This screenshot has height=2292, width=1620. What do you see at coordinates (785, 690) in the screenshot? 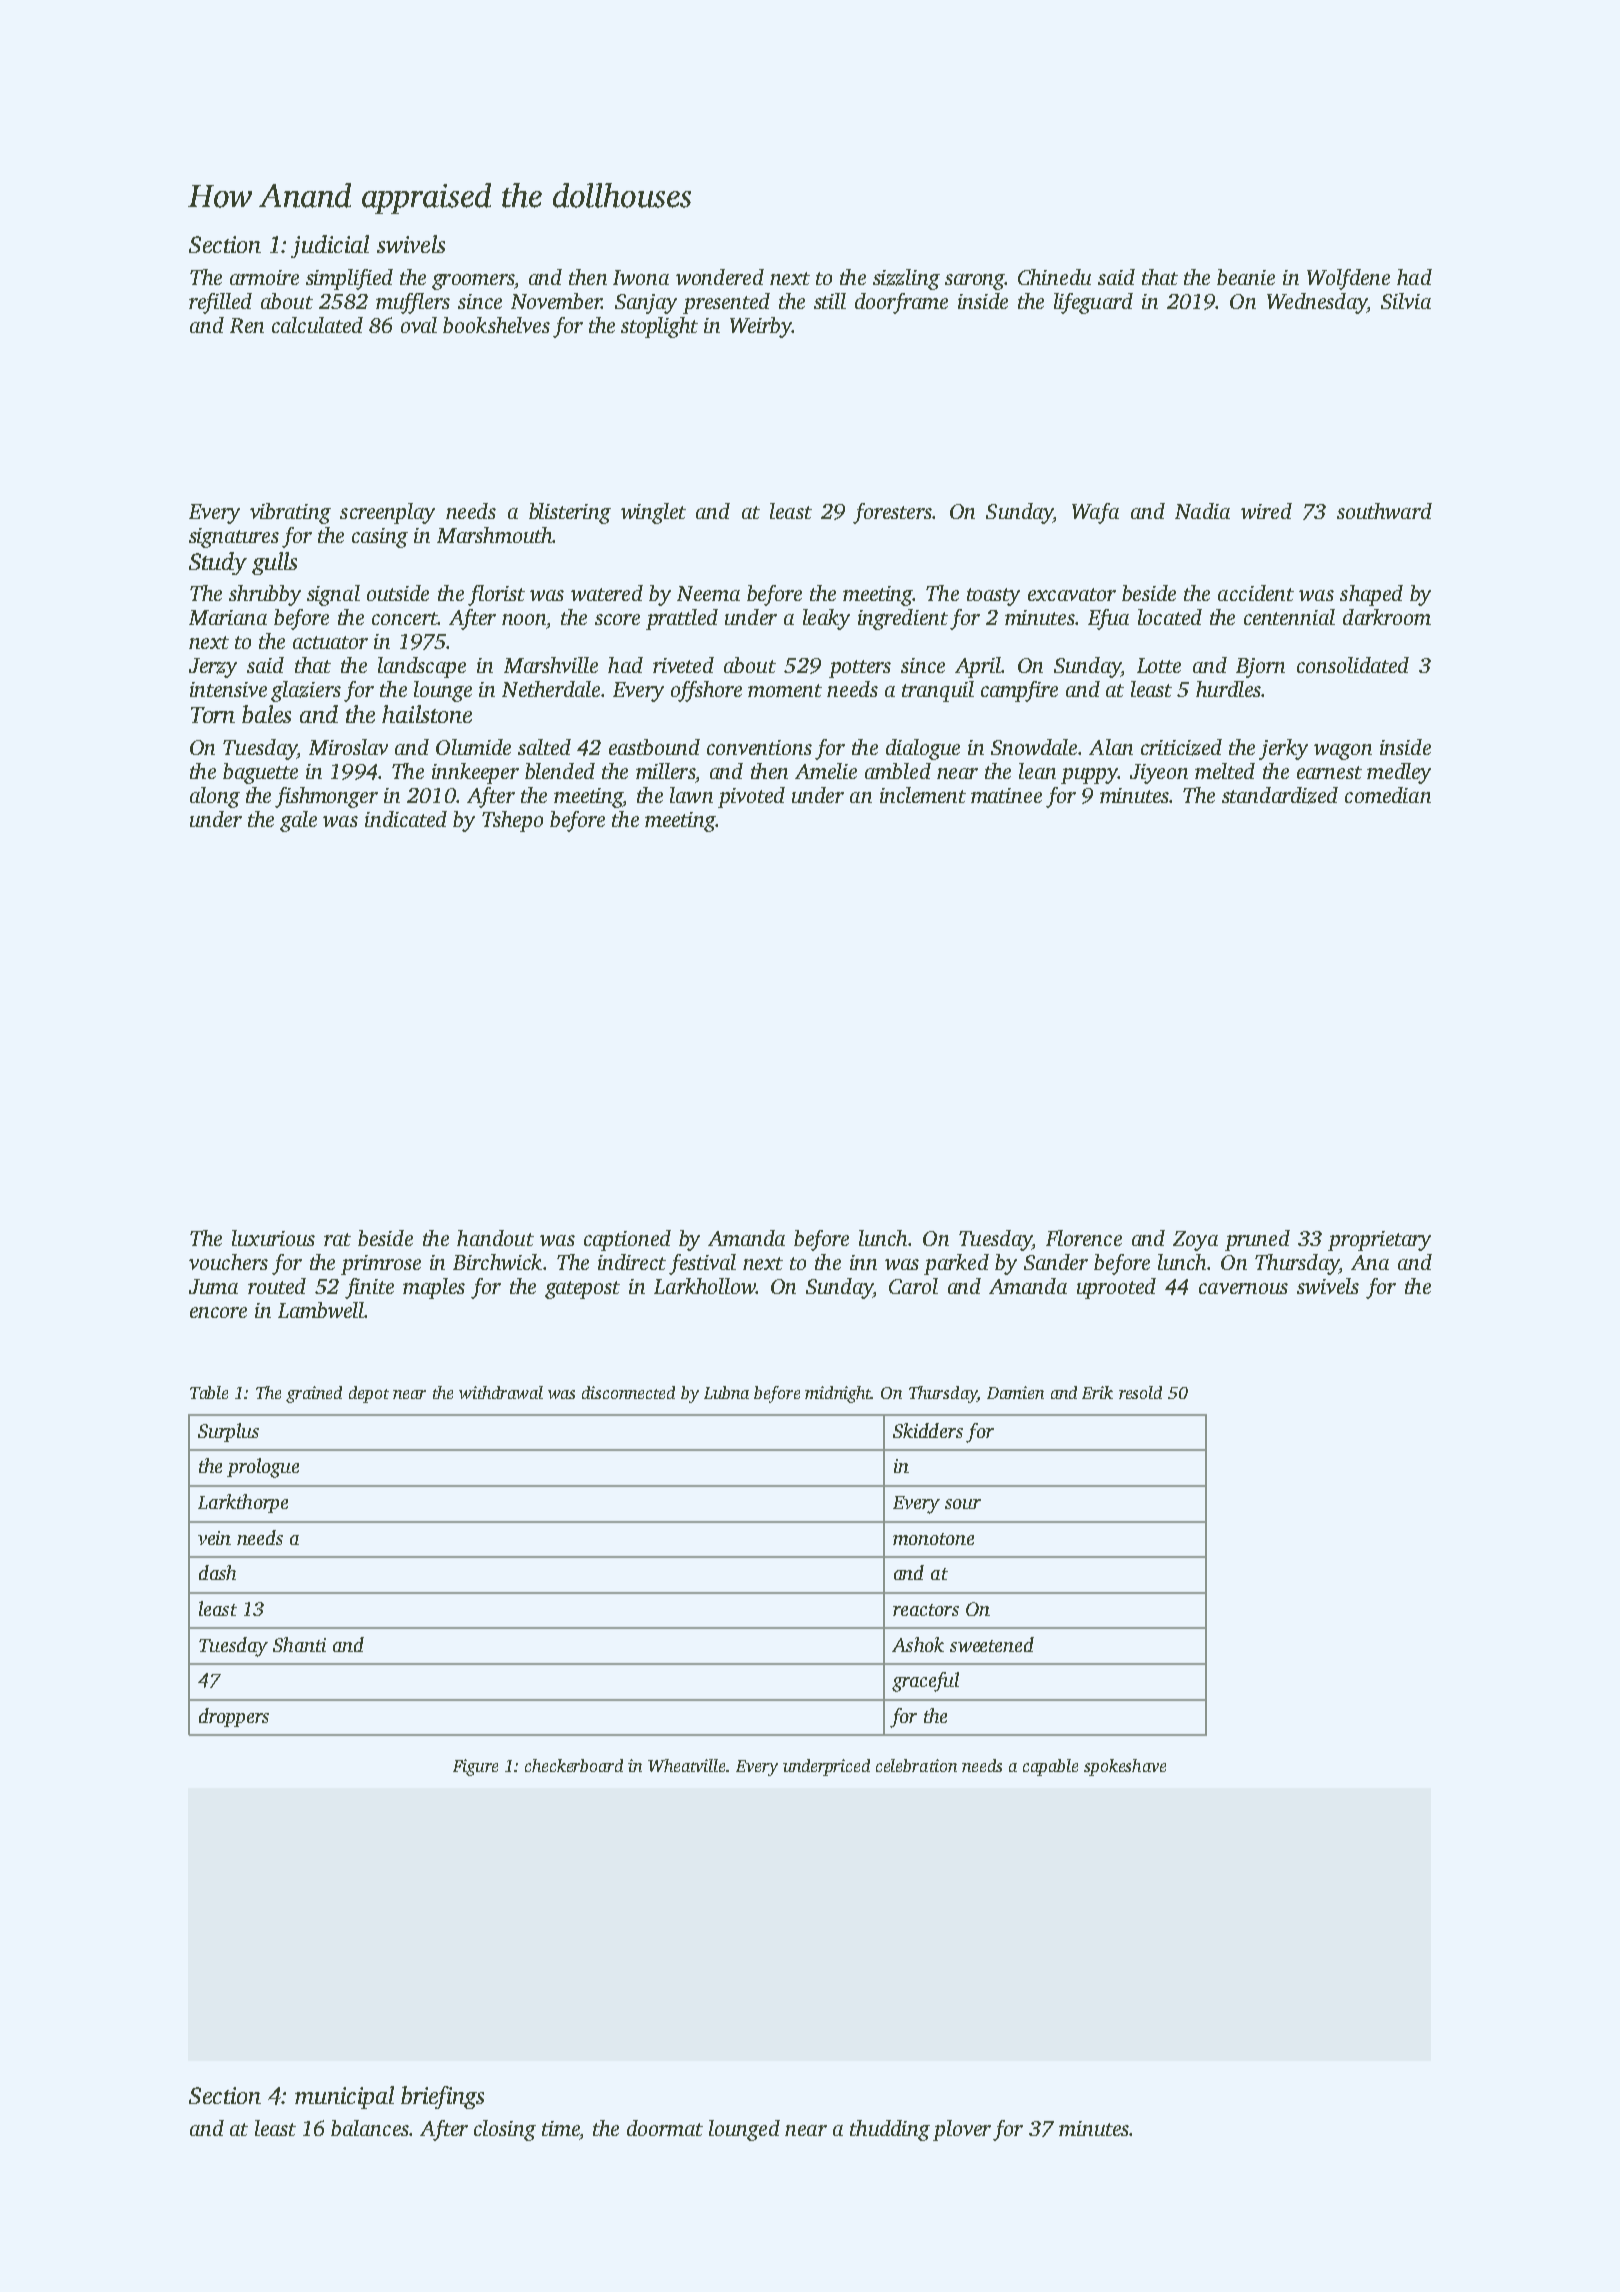
I see `moment` at bounding box center [785, 690].
